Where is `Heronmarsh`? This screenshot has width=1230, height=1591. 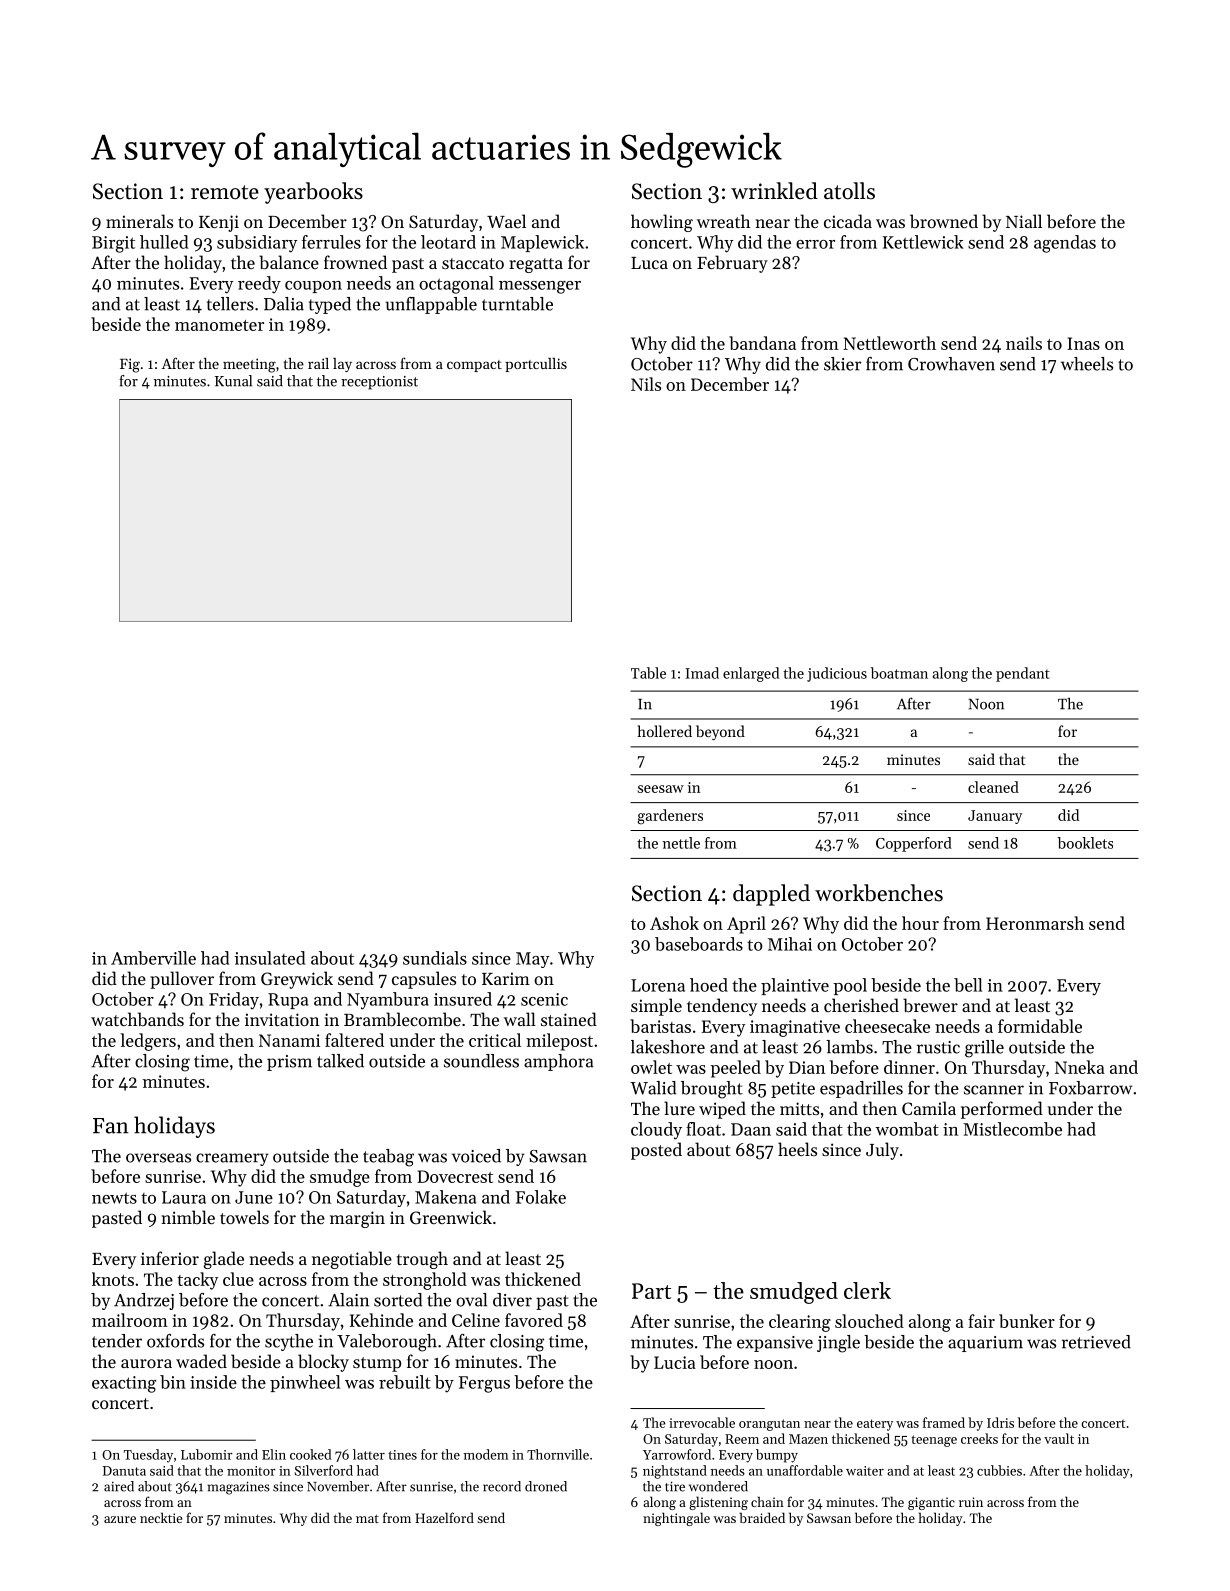
Heronmarsh is located at coordinates (1035, 923).
